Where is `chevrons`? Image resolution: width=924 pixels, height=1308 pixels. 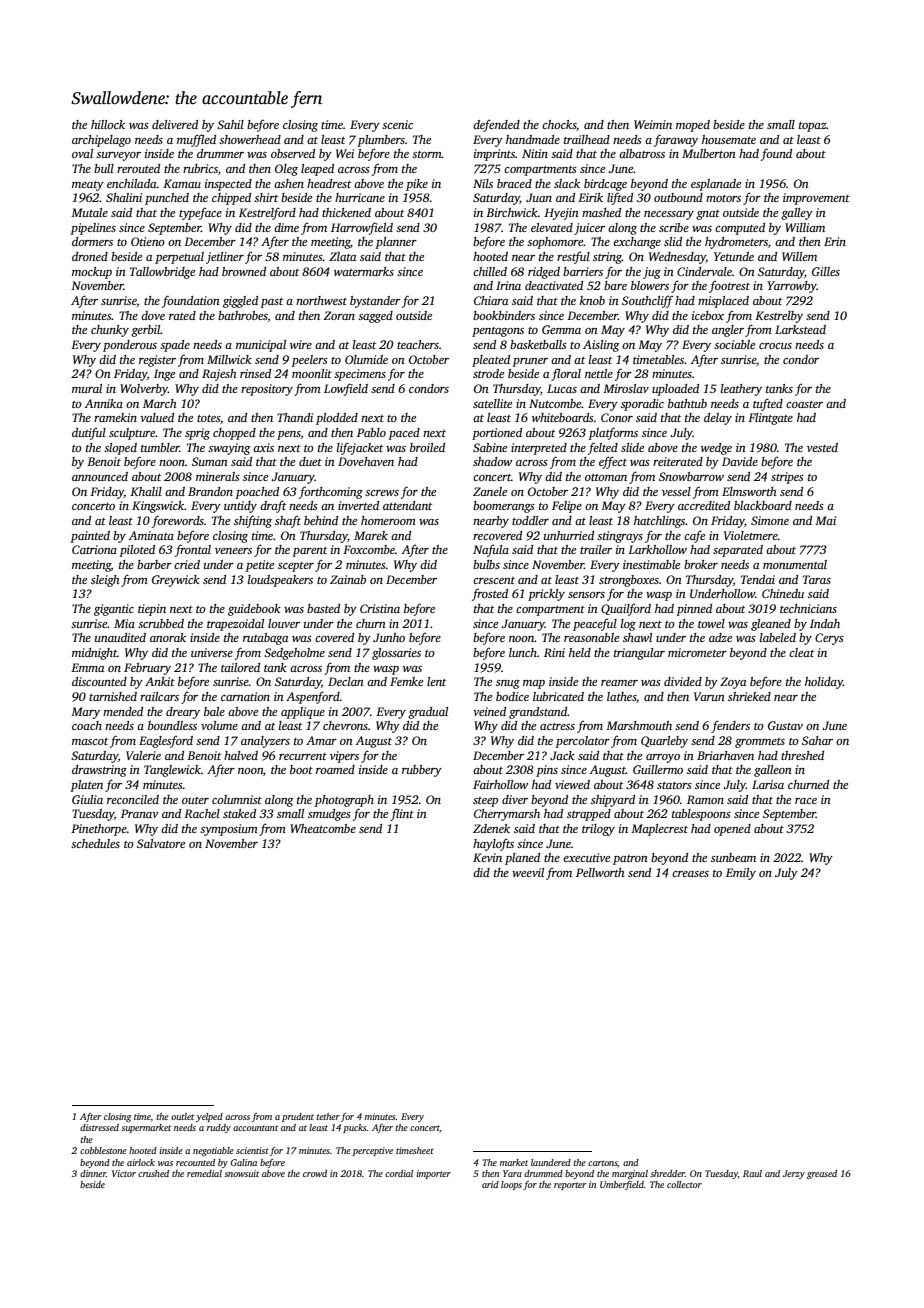 chevrons is located at coordinates (345, 725).
